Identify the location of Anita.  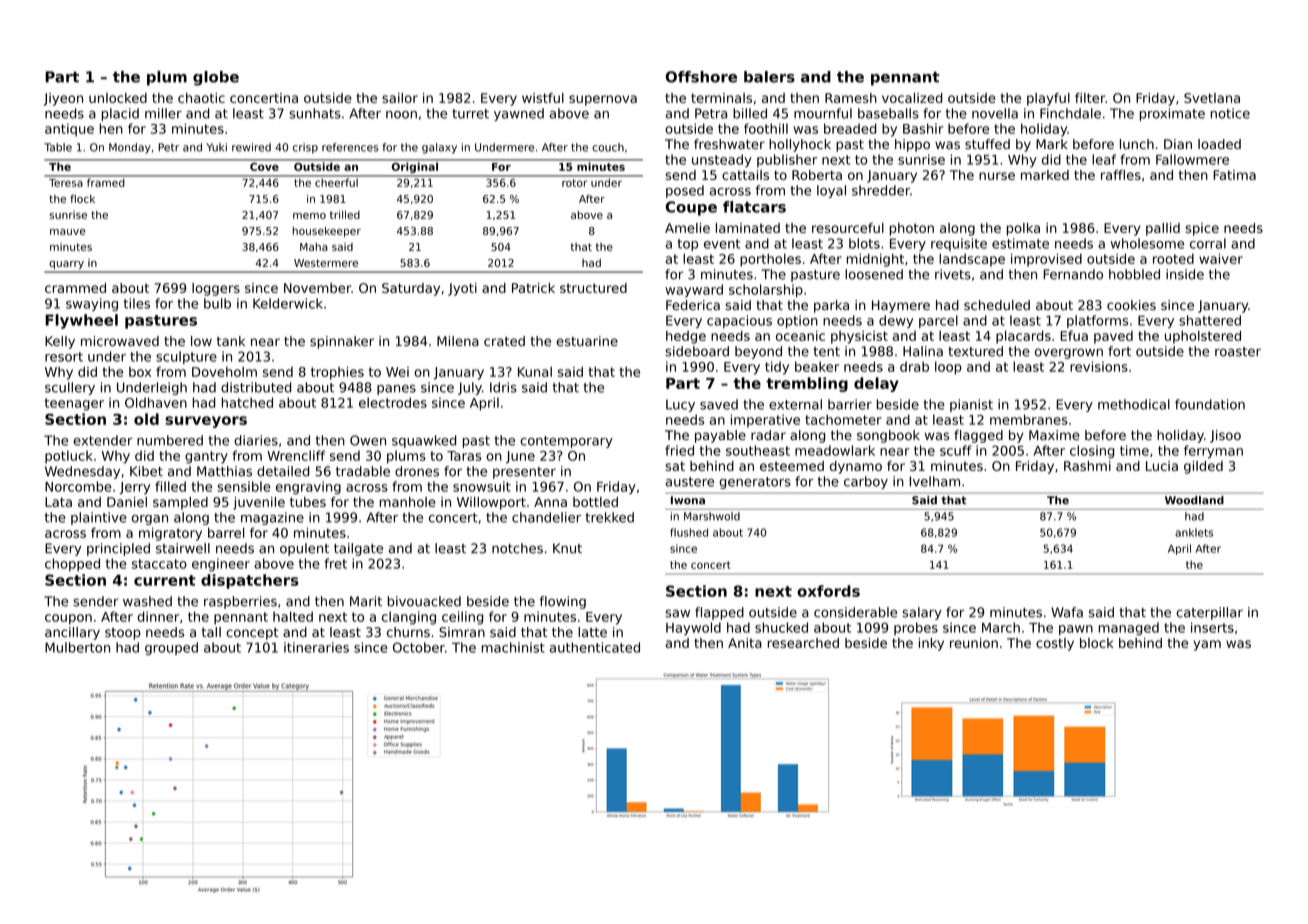
(745, 643).
